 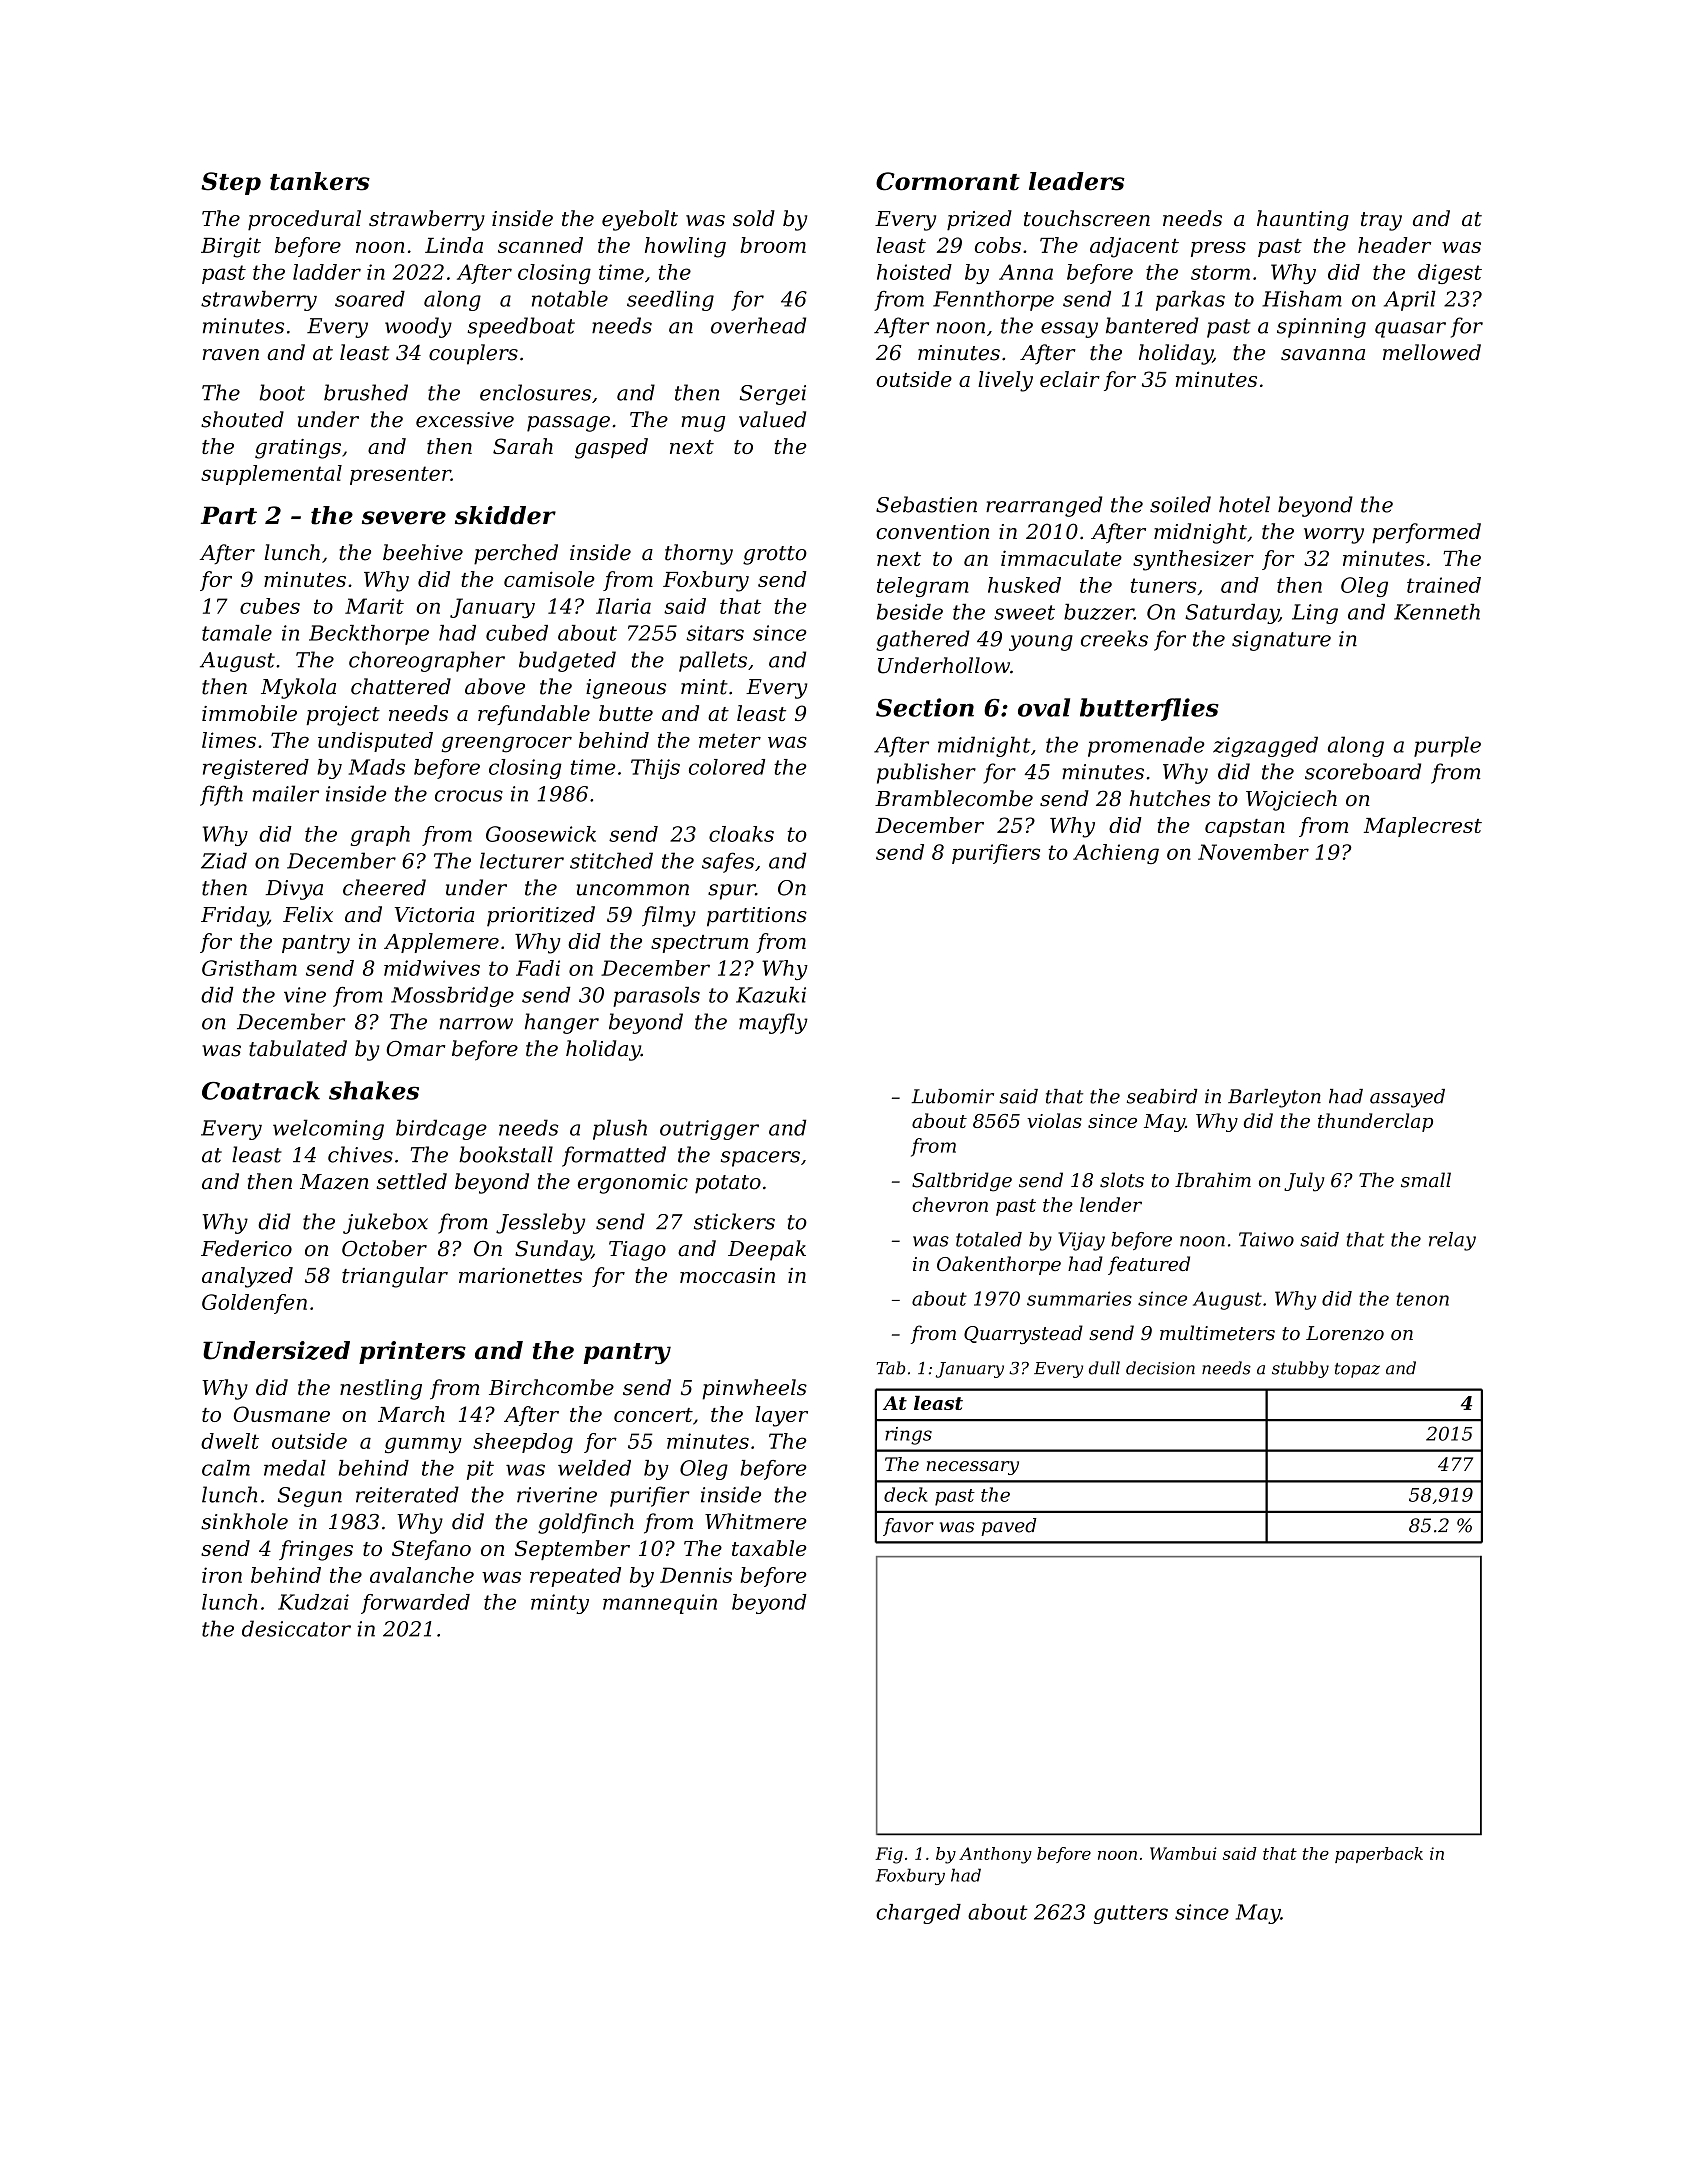 What do you see at coordinates (296, 1628) in the screenshot?
I see `desiccator` at bounding box center [296, 1628].
